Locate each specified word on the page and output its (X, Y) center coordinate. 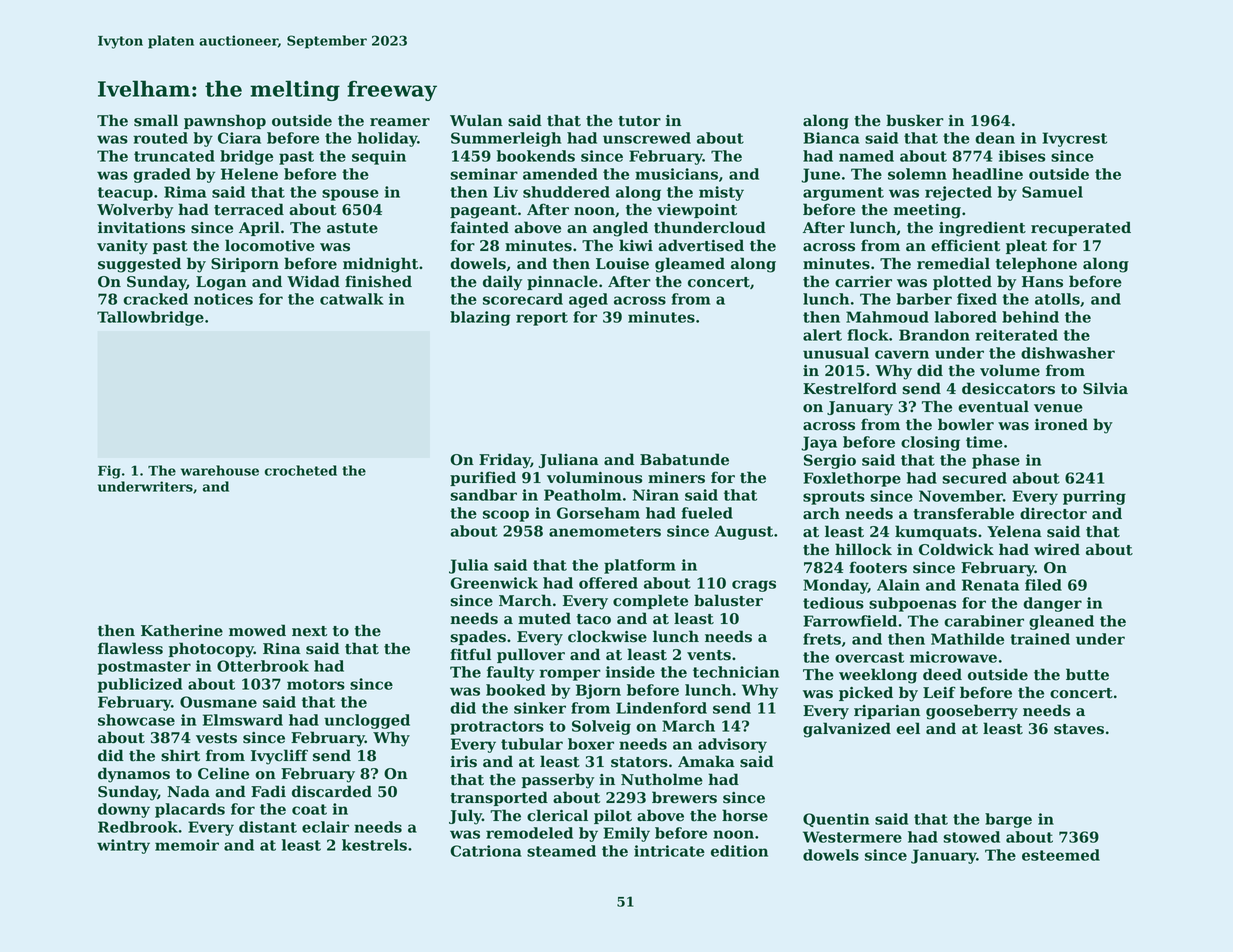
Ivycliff (279, 757)
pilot (613, 816)
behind (1030, 317)
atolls (1057, 299)
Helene (249, 174)
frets (822, 639)
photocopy (211, 650)
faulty (511, 673)
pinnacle (562, 282)
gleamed (690, 265)
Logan (221, 283)
